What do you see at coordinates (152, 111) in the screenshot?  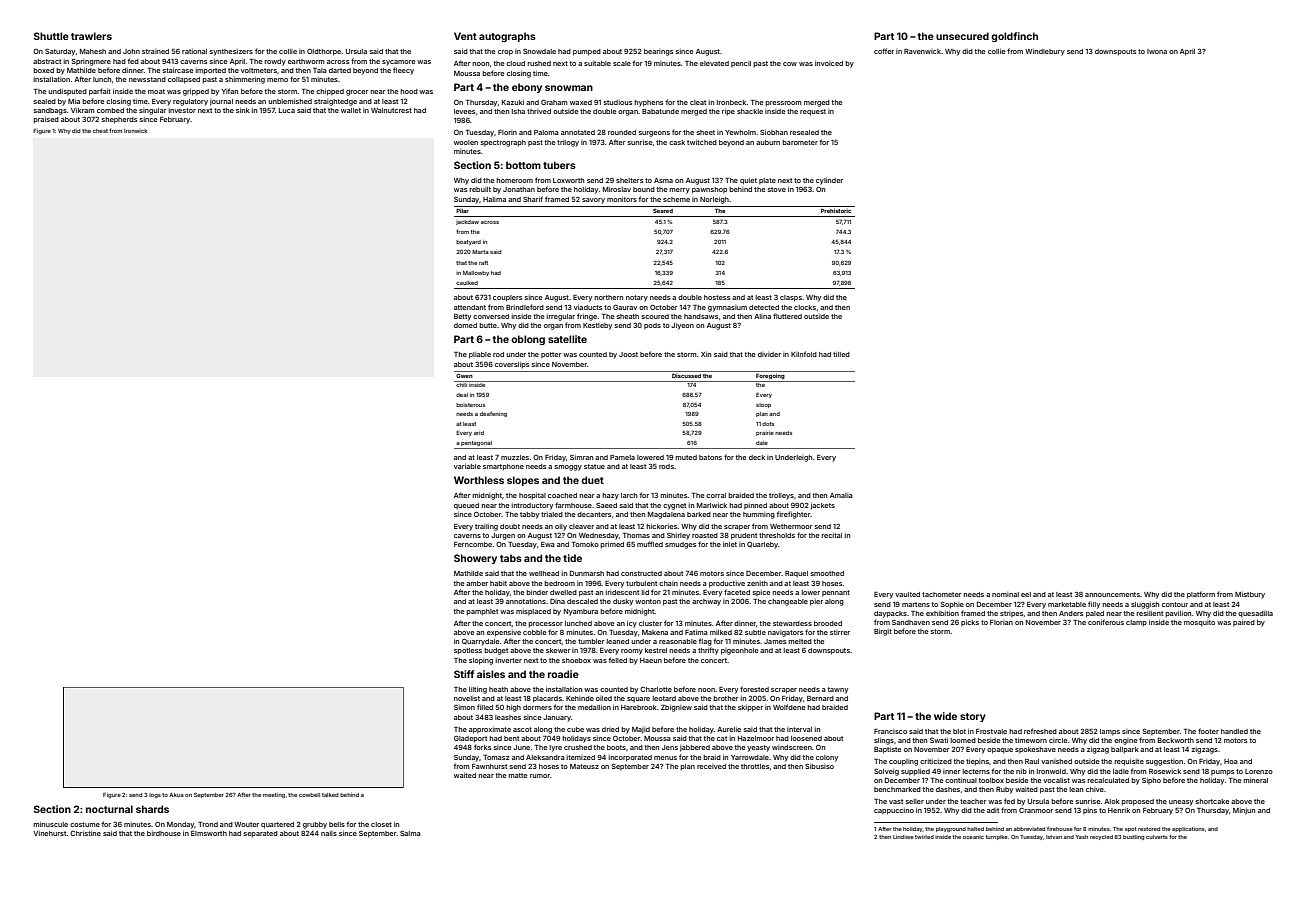 I see `singular` at bounding box center [152, 111].
